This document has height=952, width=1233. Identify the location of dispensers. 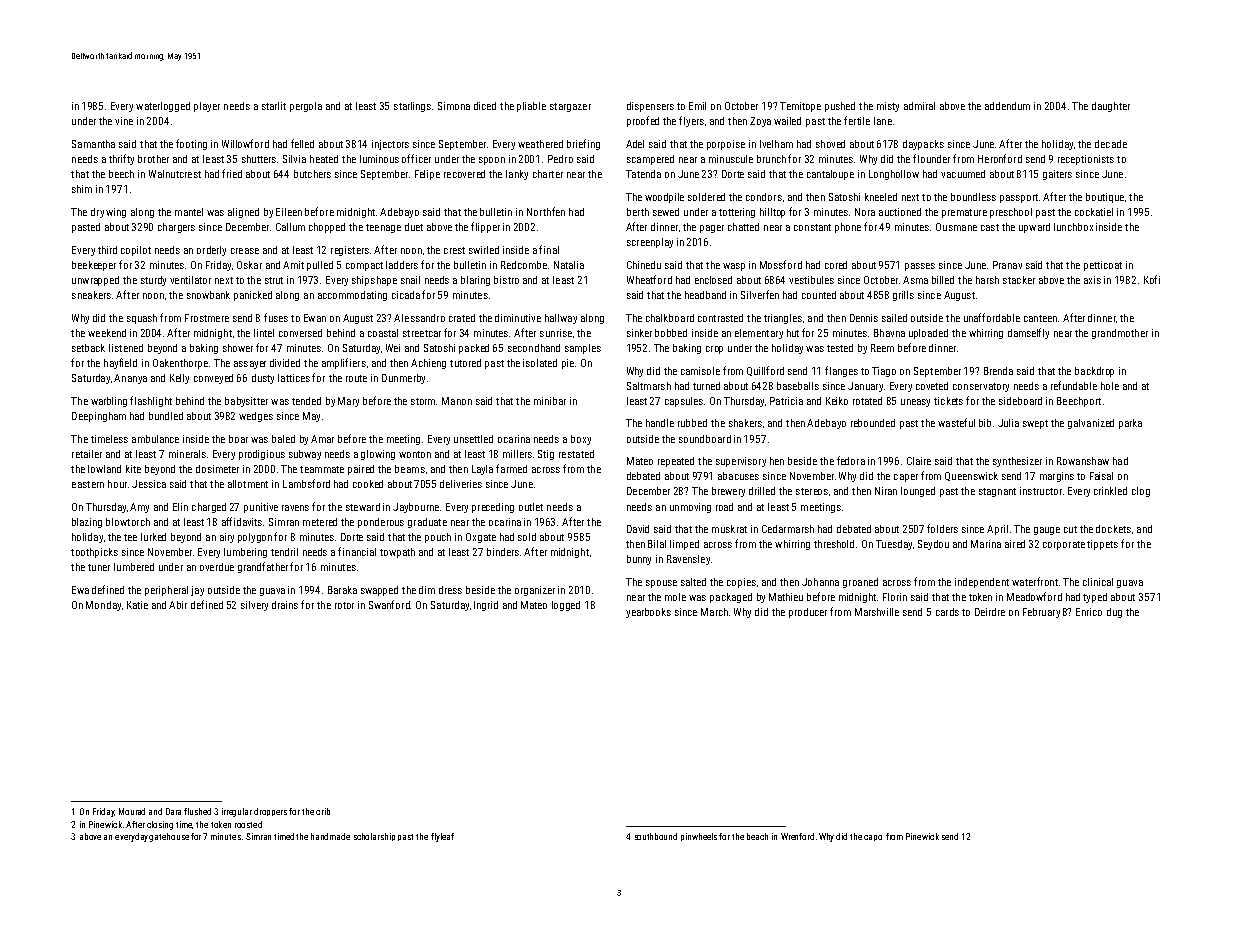
(650, 107).
